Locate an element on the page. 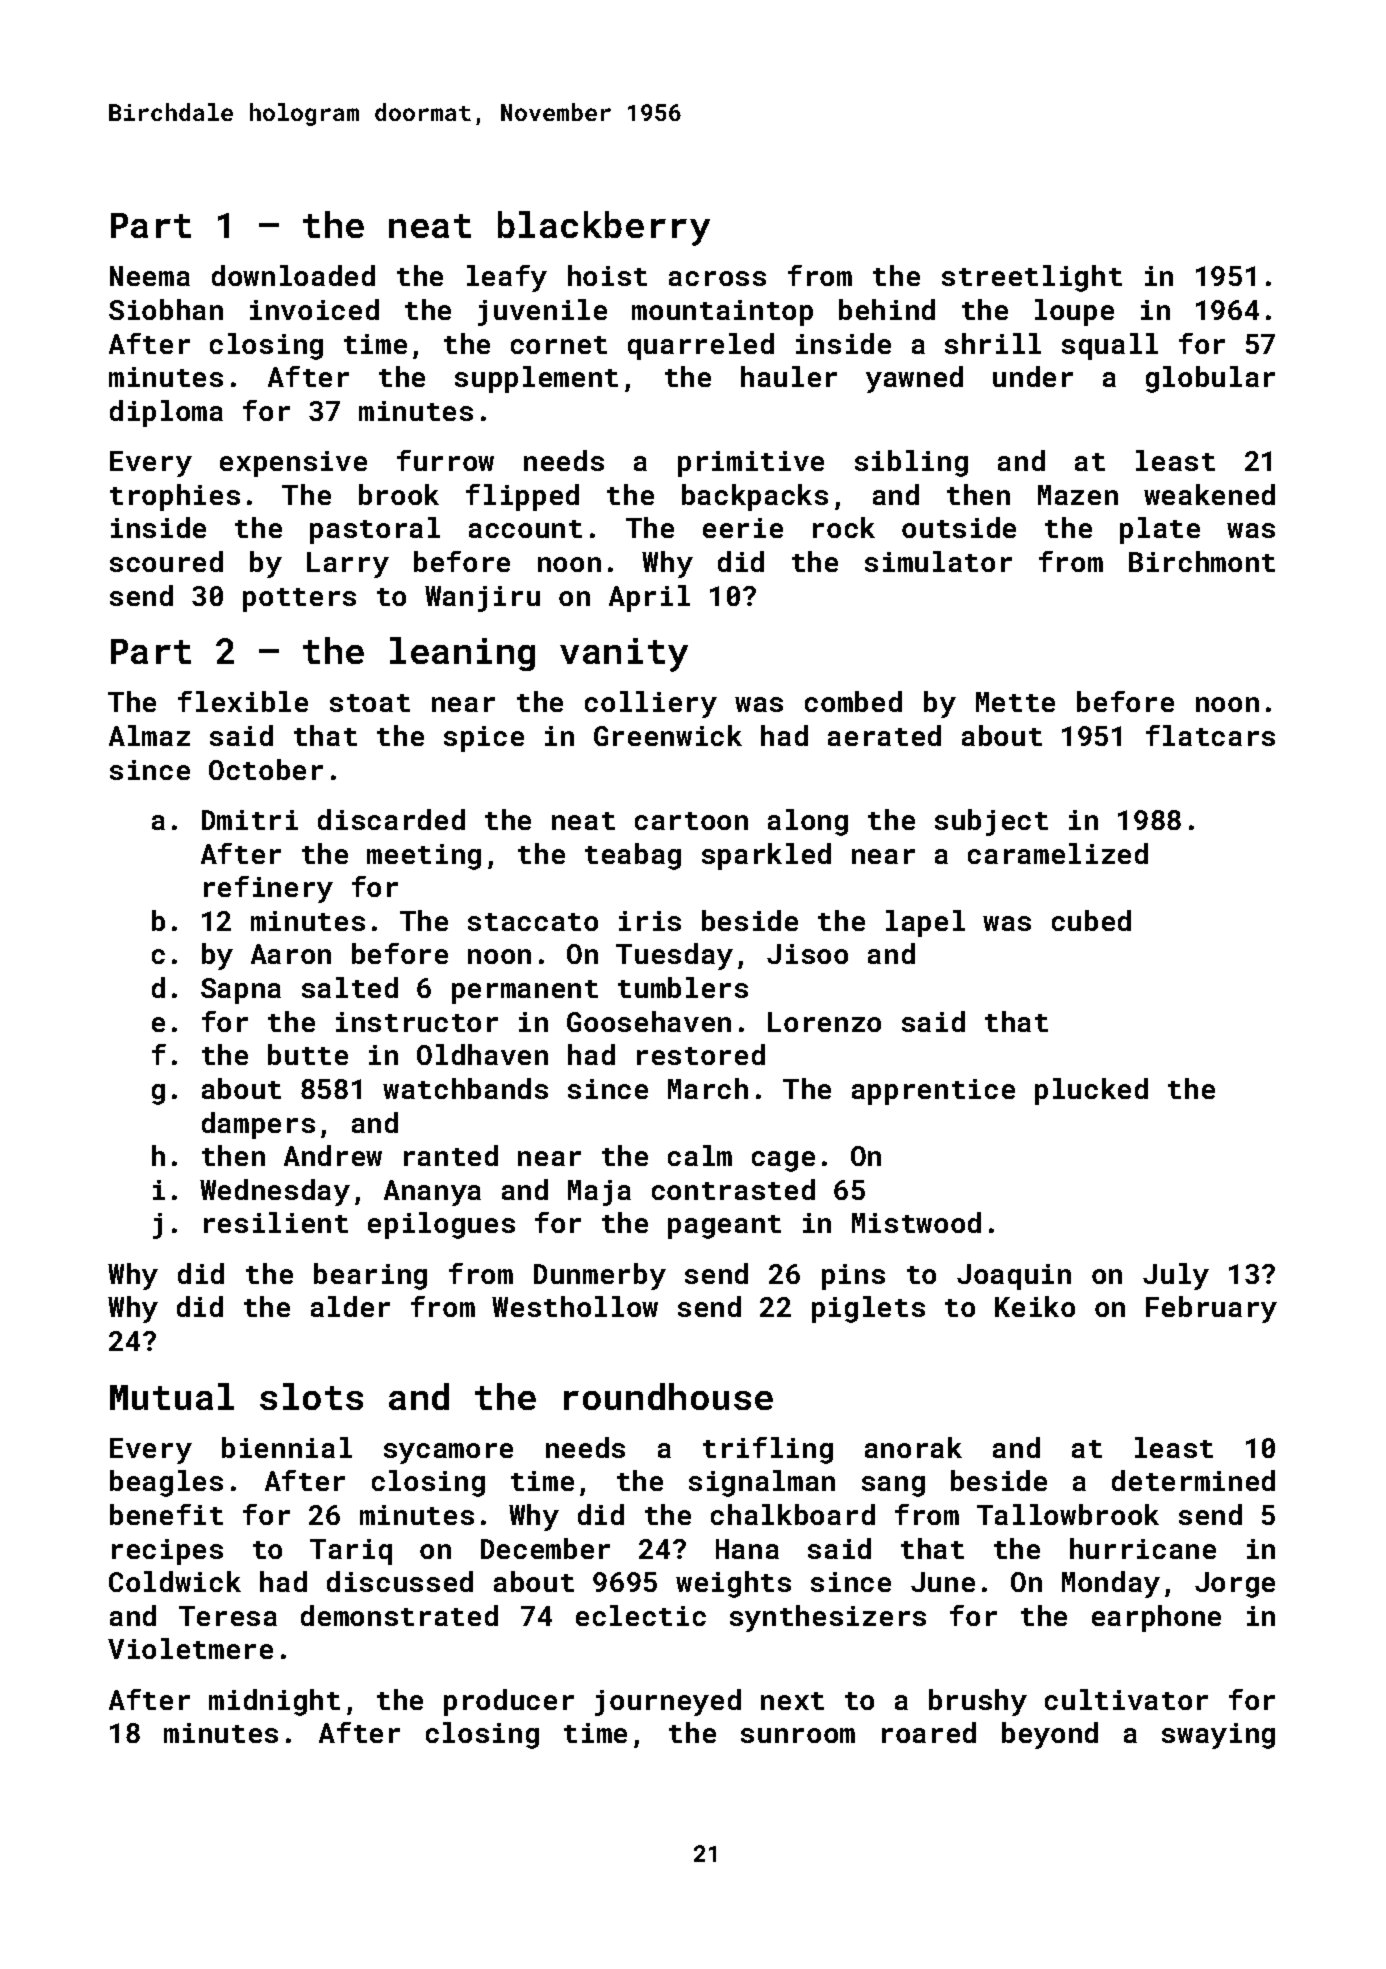 This image has height=1969, width=1386. cubed is located at coordinates (1091, 920).
